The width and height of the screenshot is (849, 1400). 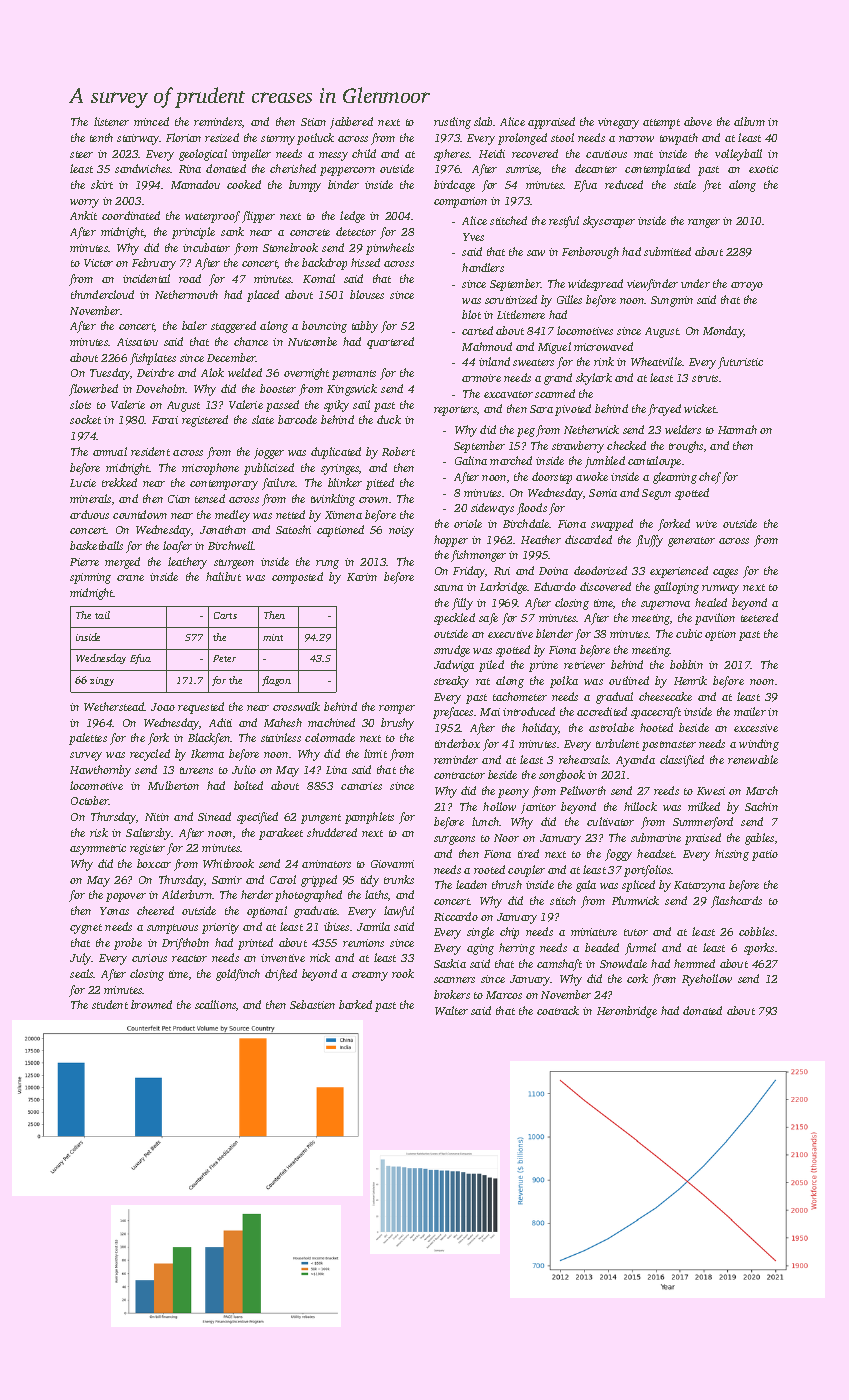 What do you see at coordinates (705, 378) in the screenshot?
I see `struts` at bounding box center [705, 378].
